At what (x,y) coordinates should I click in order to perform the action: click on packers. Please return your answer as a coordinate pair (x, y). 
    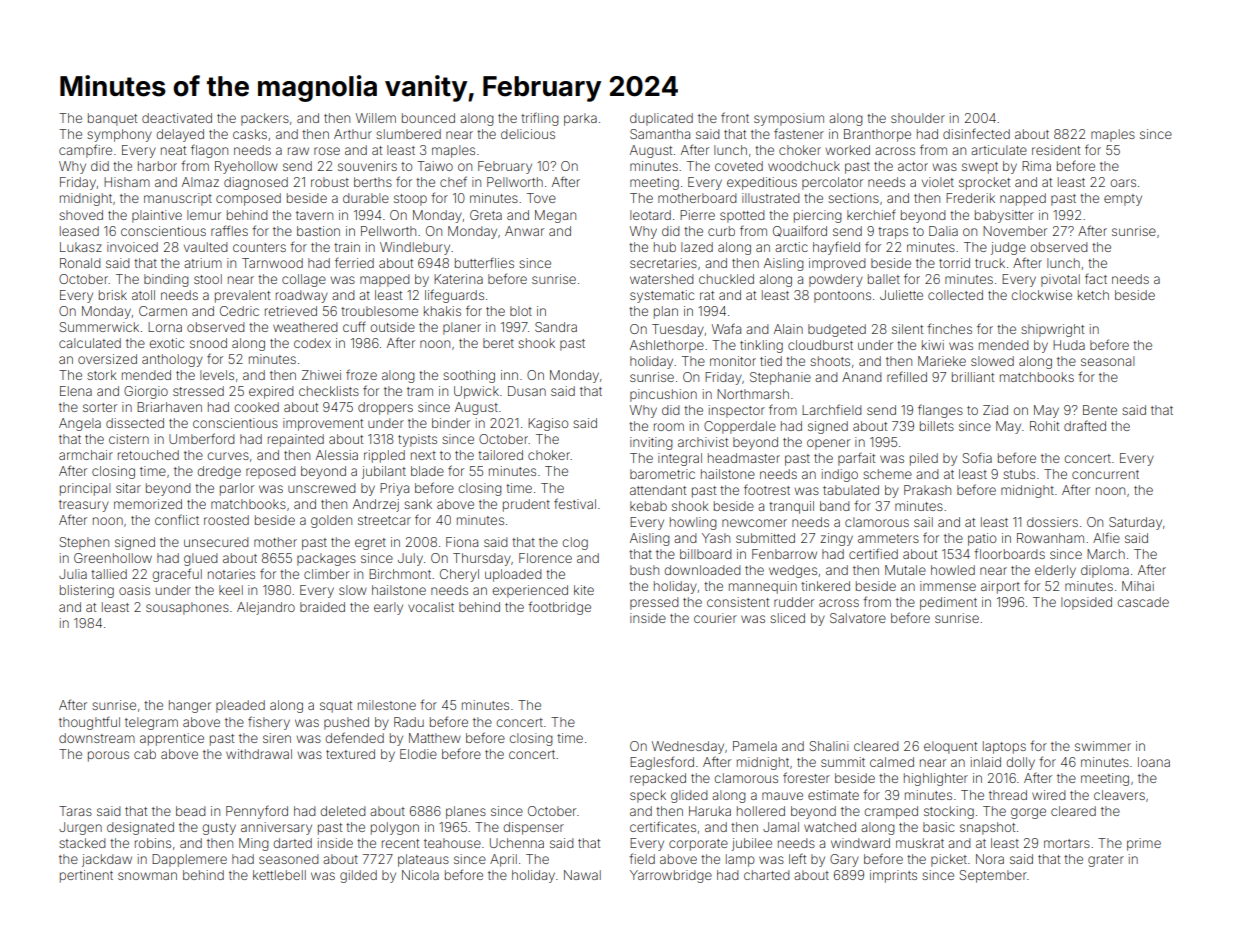
    Looking at the image, I should click on (265, 119).
